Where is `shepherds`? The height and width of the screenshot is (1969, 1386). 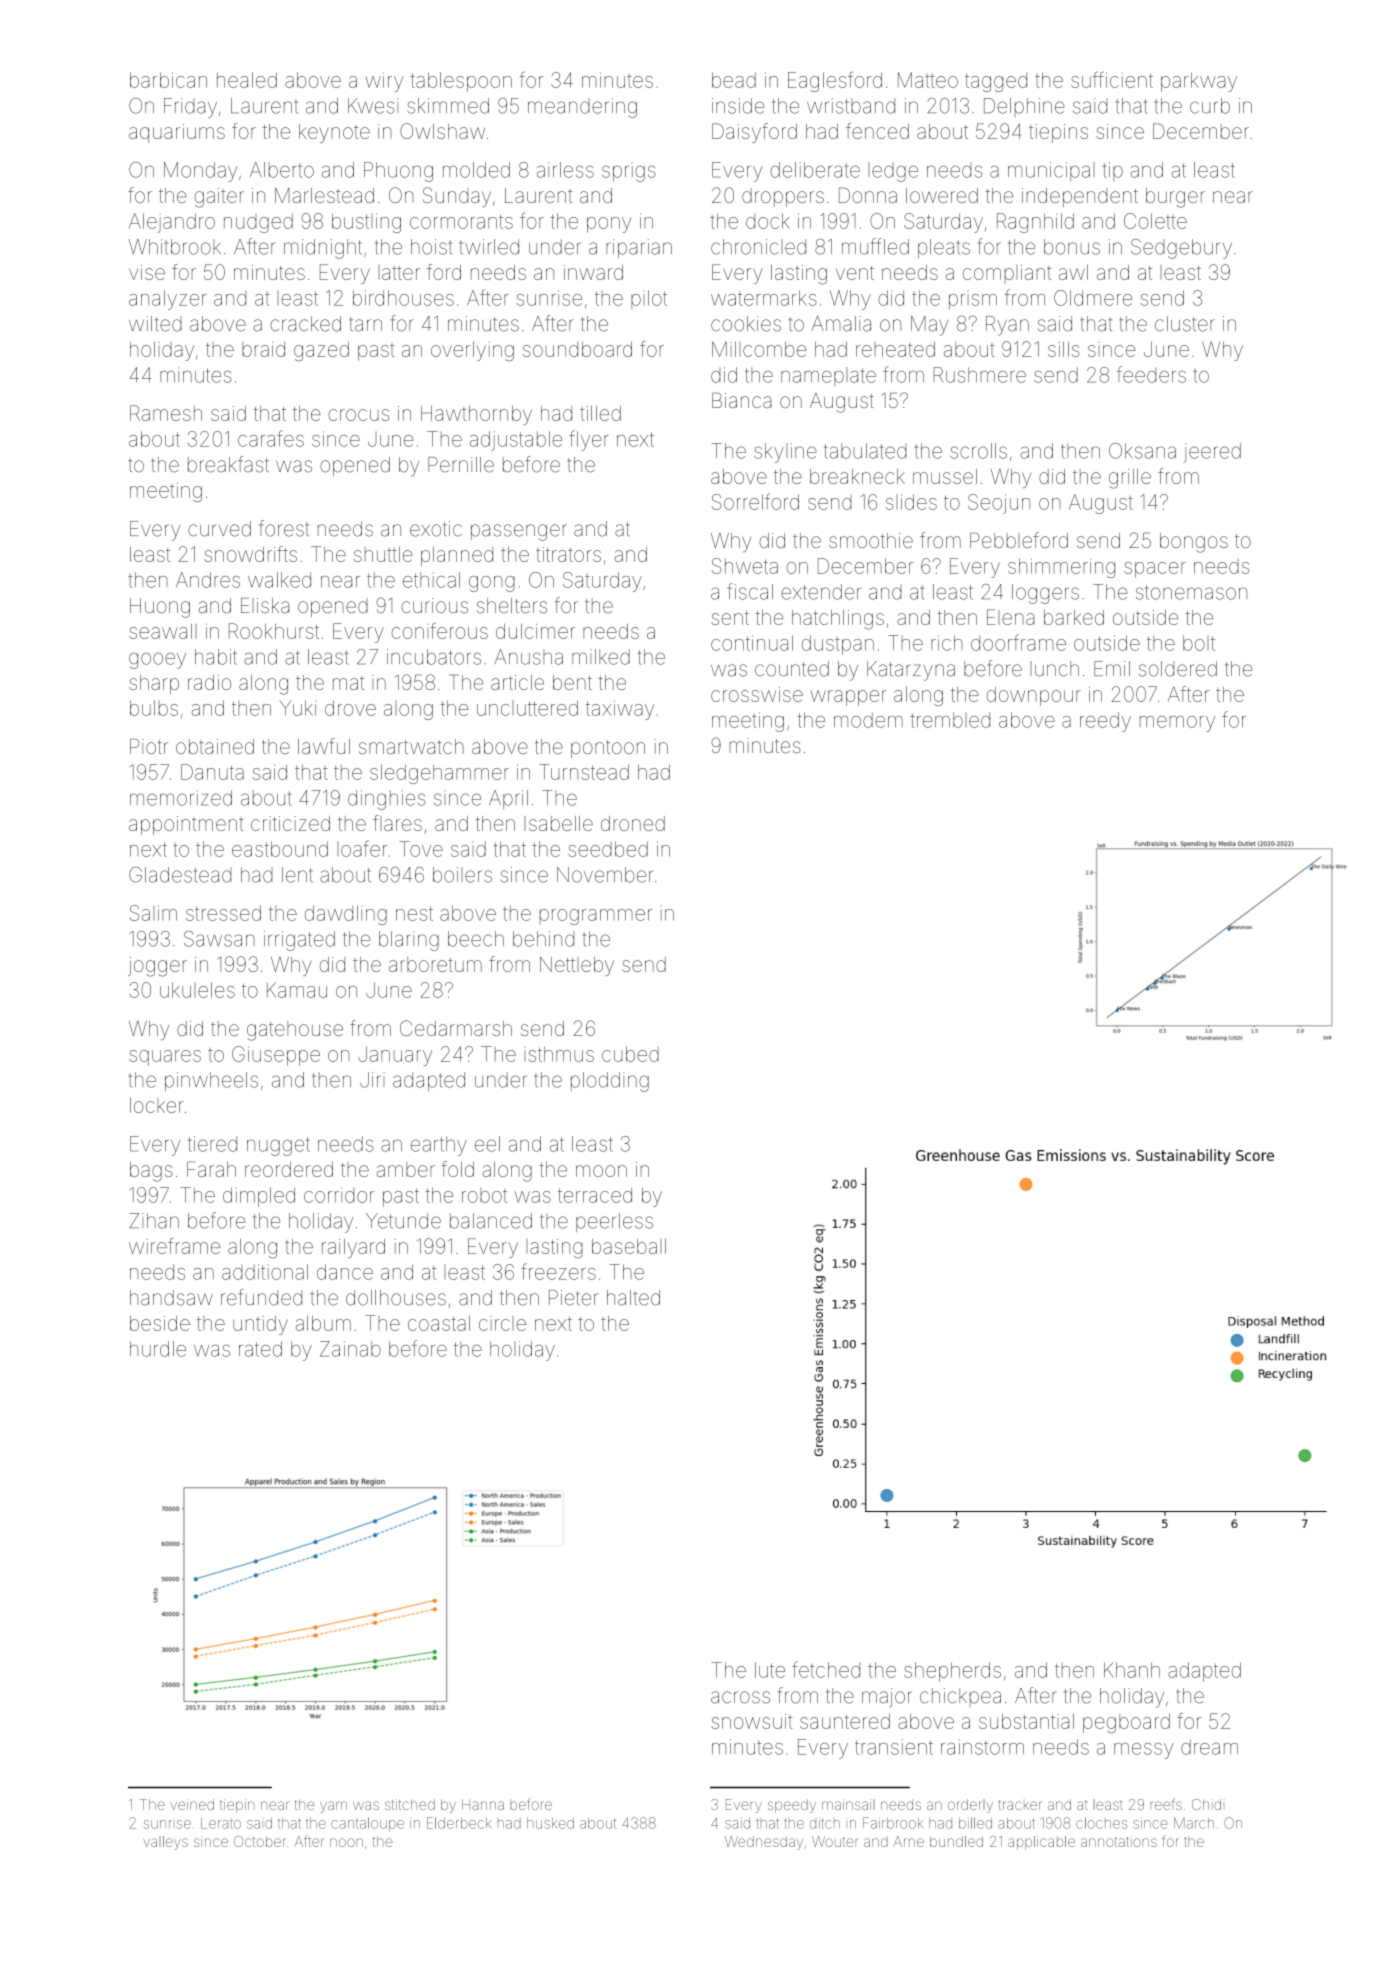
shepherds is located at coordinates (952, 1672).
